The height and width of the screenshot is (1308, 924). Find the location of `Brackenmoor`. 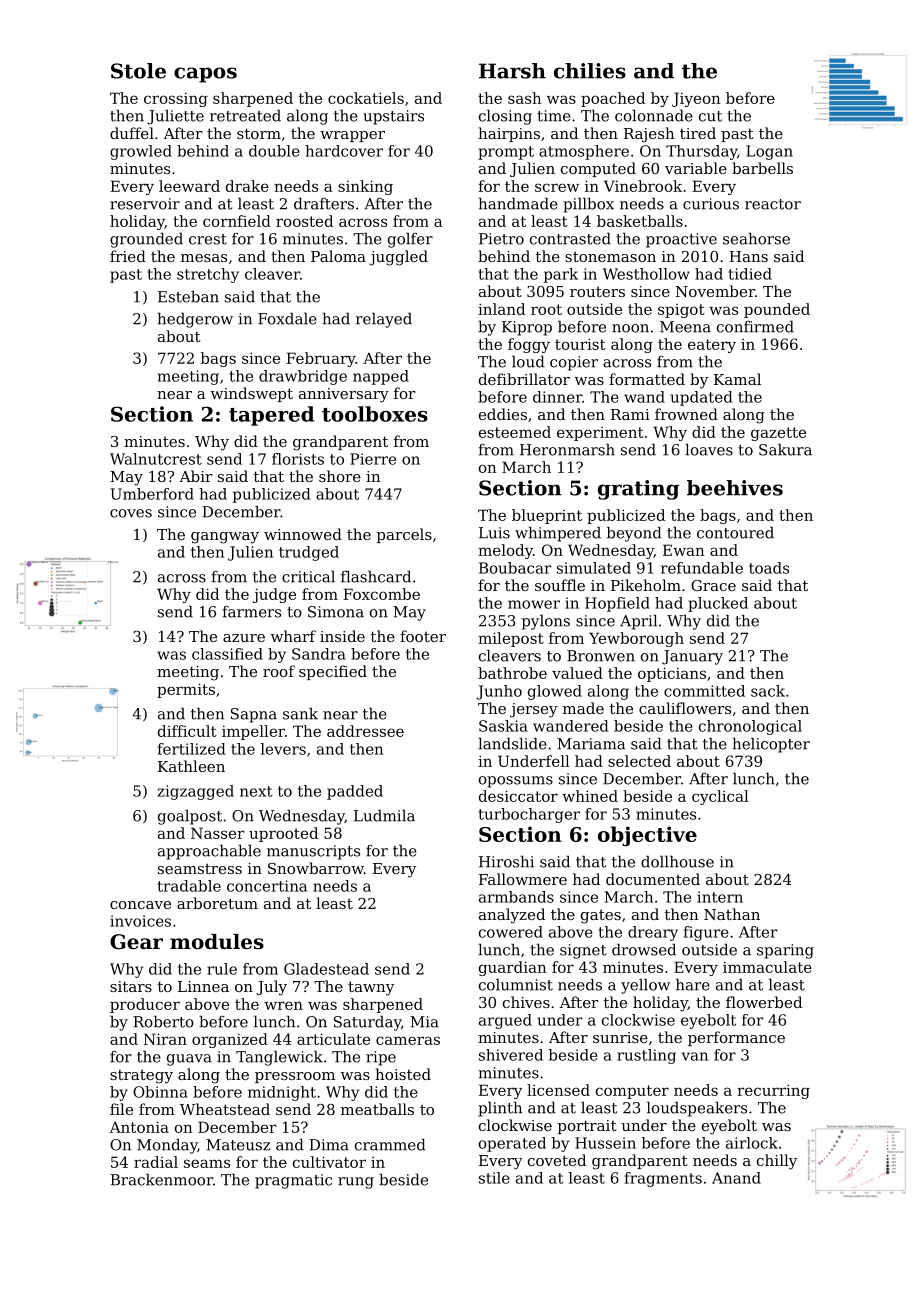

Brackenmoor is located at coordinates (161, 1179).
